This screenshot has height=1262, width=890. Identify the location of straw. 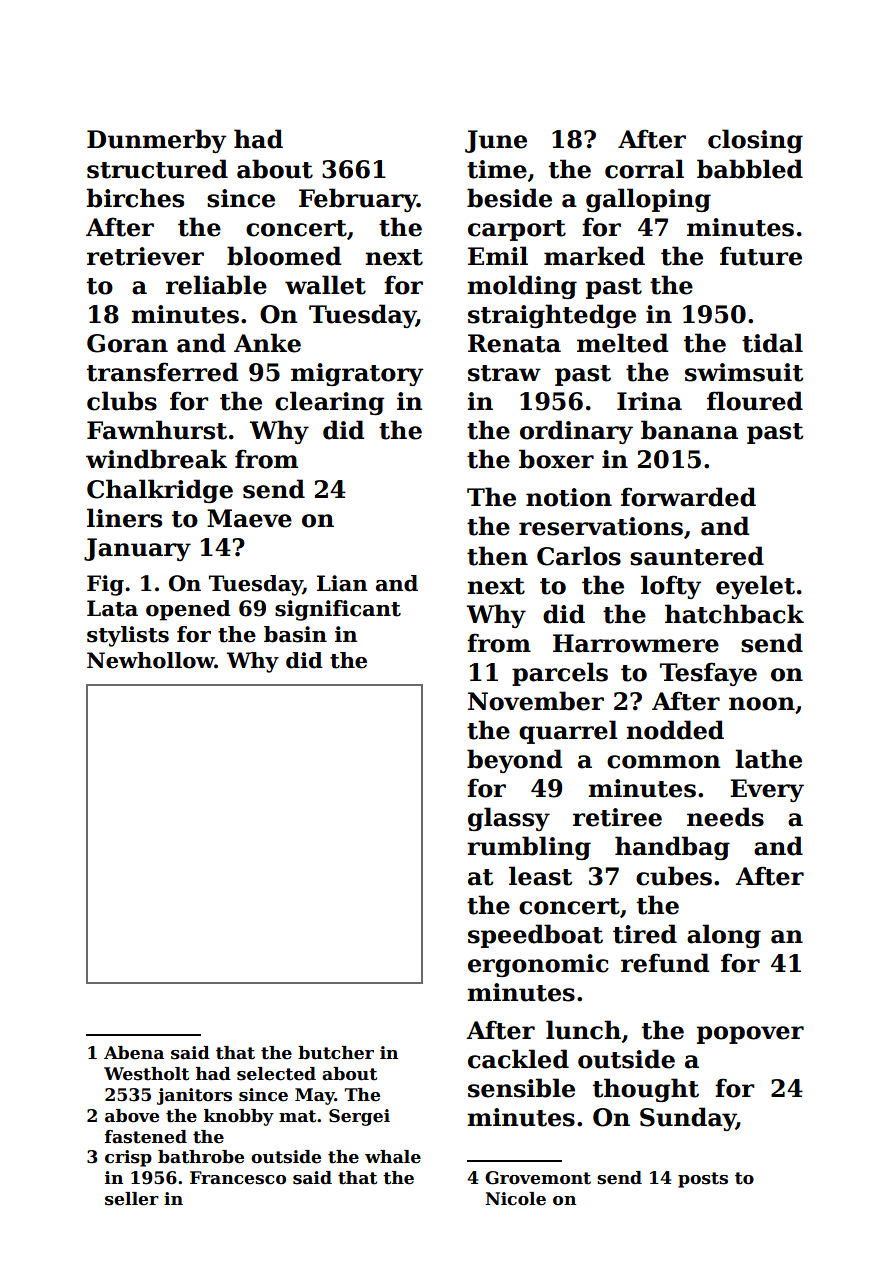
(504, 373).
